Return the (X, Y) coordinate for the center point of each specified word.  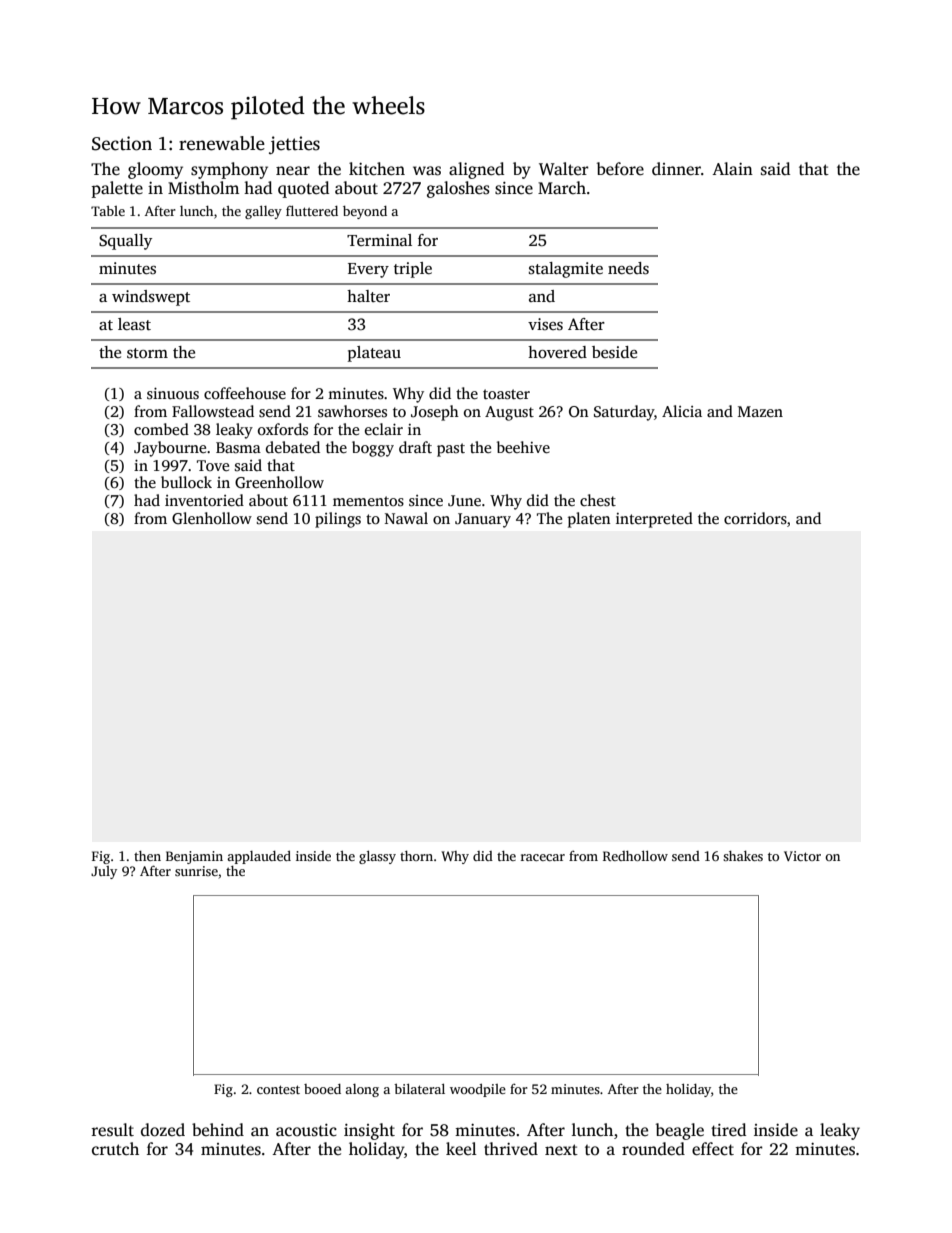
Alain (732, 168)
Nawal (406, 518)
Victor (802, 856)
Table (108, 211)
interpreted (654, 520)
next (561, 1150)
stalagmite (566, 270)
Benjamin (194, 857)
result (113, 1130)
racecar (543, 857)
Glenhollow (212, 518)
